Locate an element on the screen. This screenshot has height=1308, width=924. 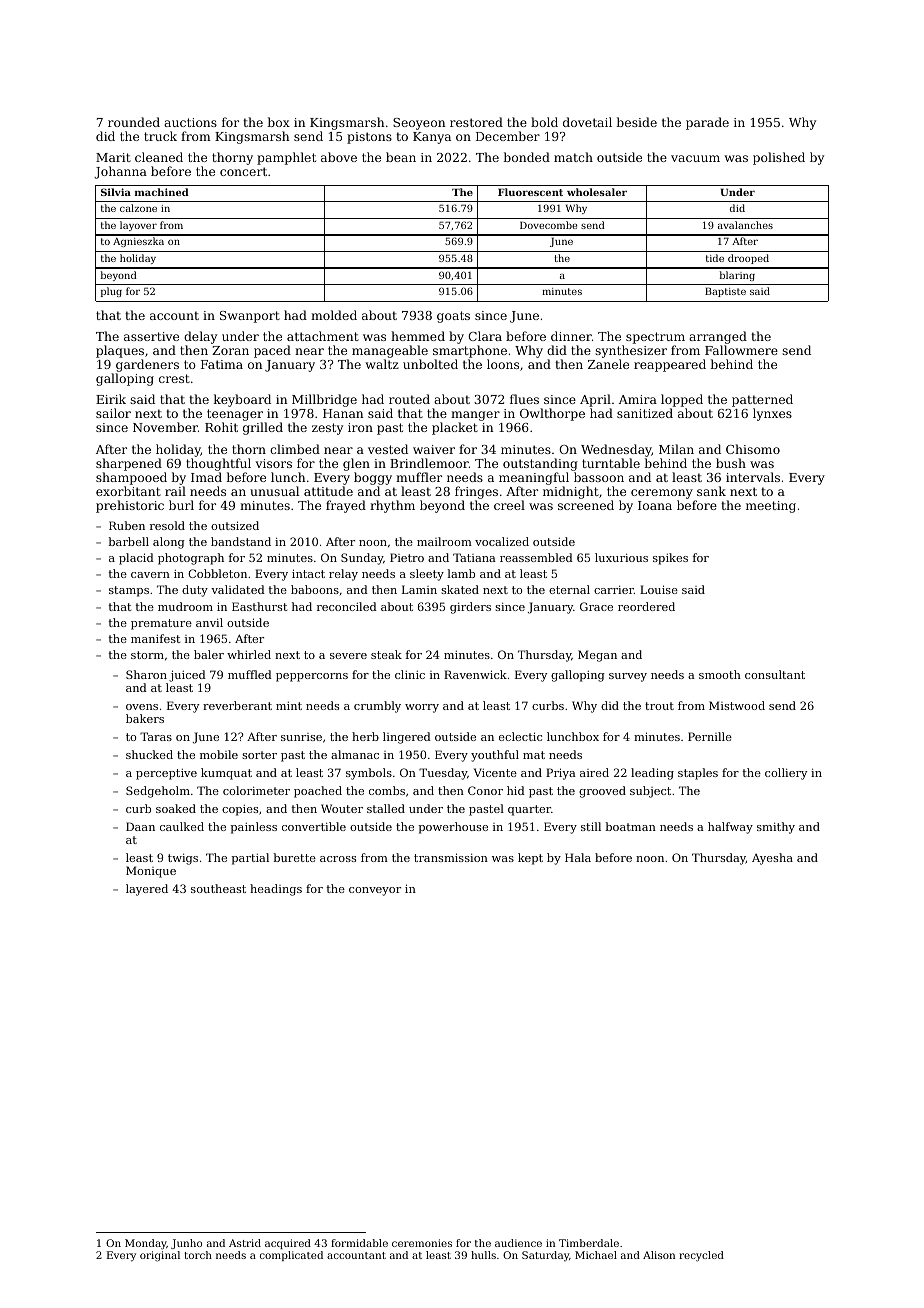
stamps is located at coordinates (129, 591).
